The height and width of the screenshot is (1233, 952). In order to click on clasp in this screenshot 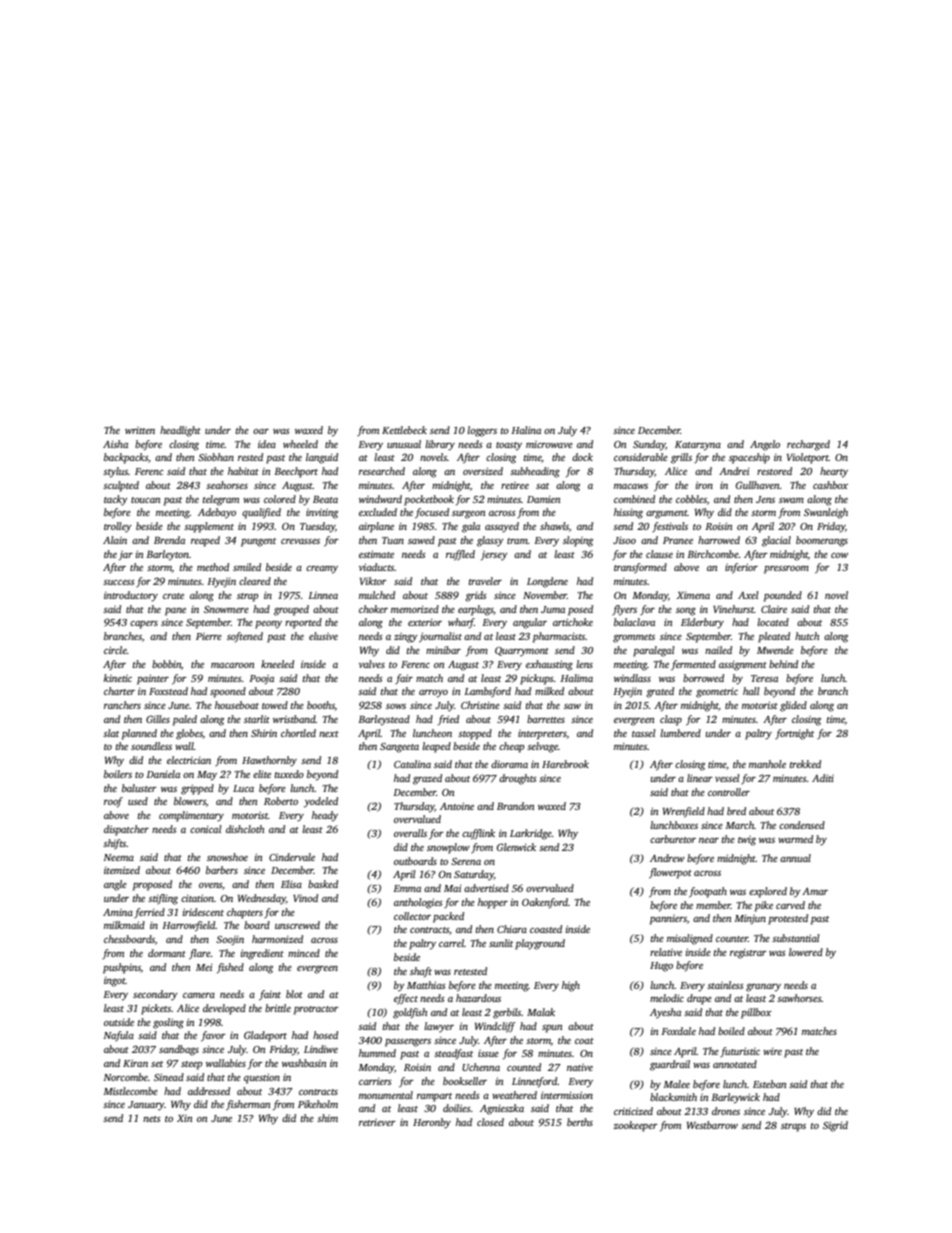, I will do `click(671, 720)`.
